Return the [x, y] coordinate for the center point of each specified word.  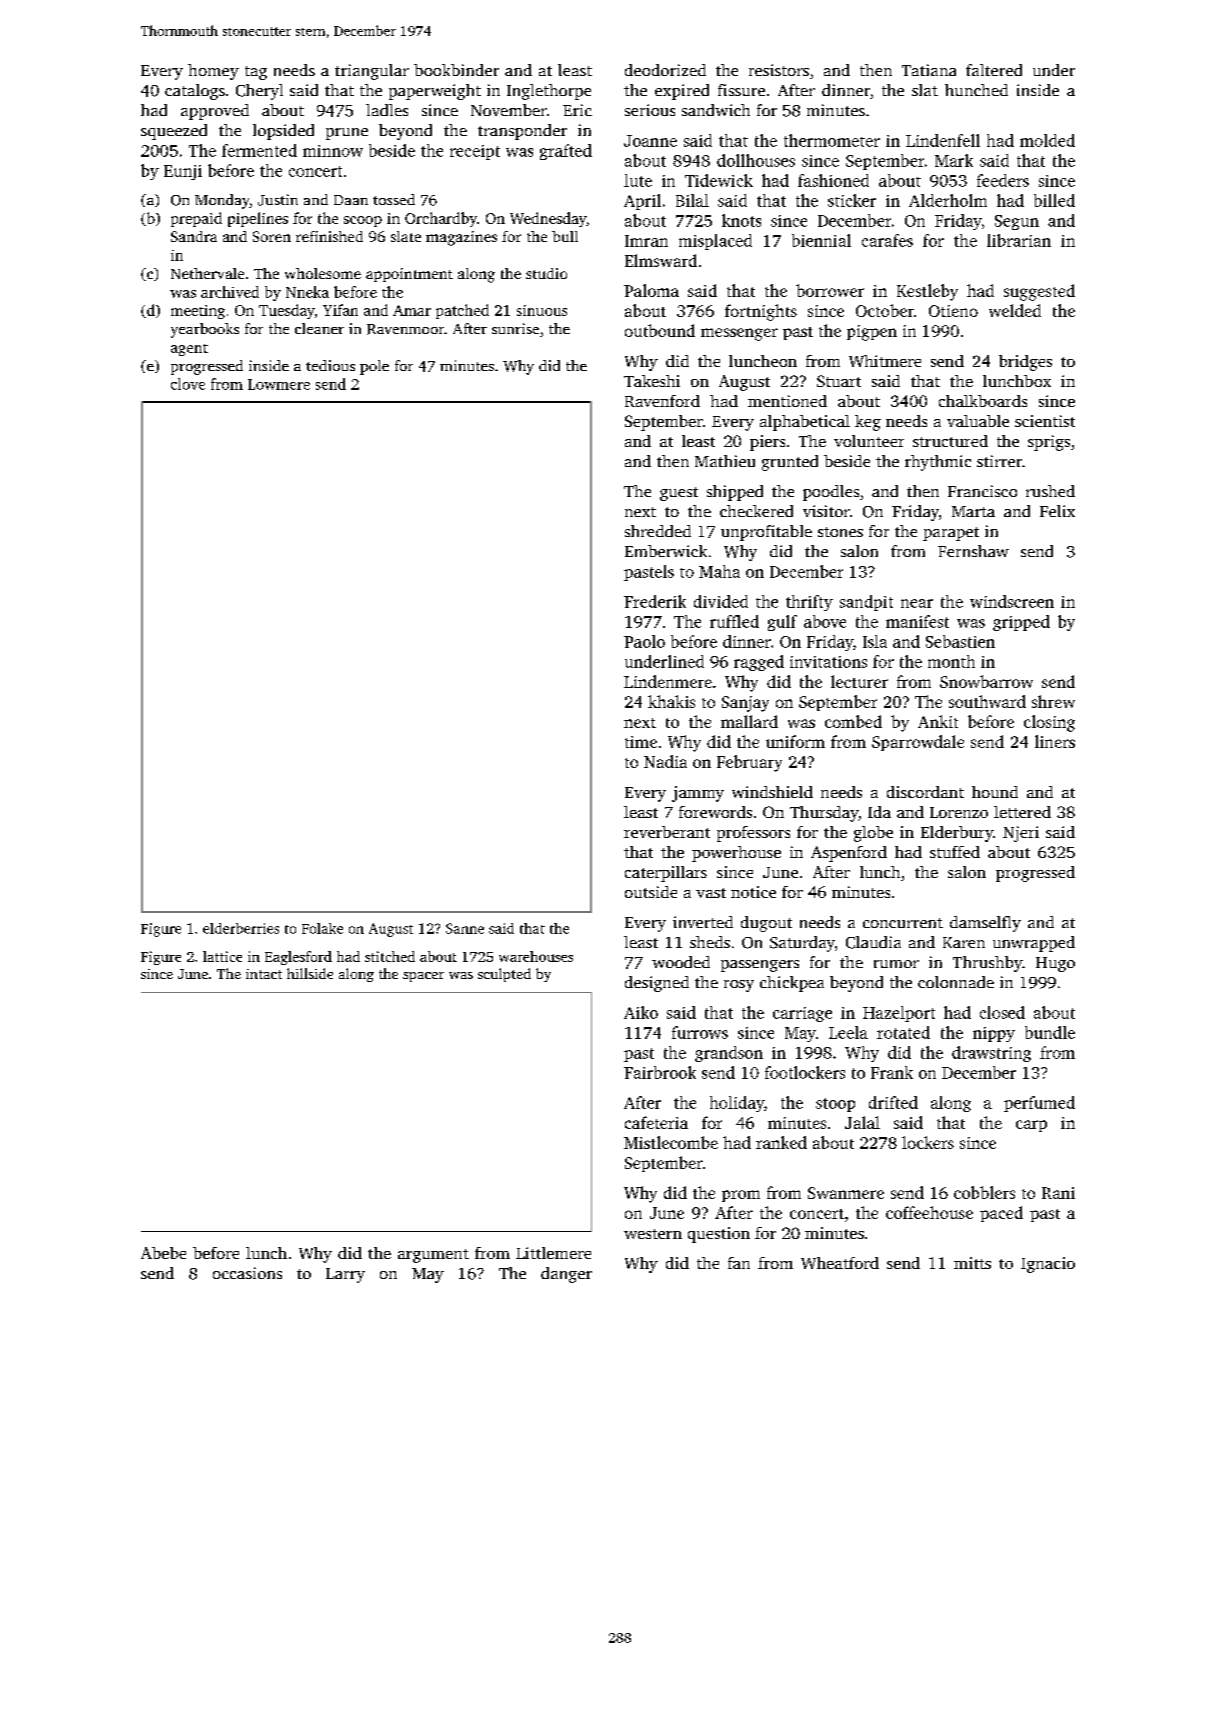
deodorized [665, 70]
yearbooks [205, 330]
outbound [660, 330]
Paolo [644, 641]
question [719, 1235]
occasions [247, 1273]
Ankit [938, 721]
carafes [887, 240]
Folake [322, 928]
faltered [994, 70]
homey [213, 72]
